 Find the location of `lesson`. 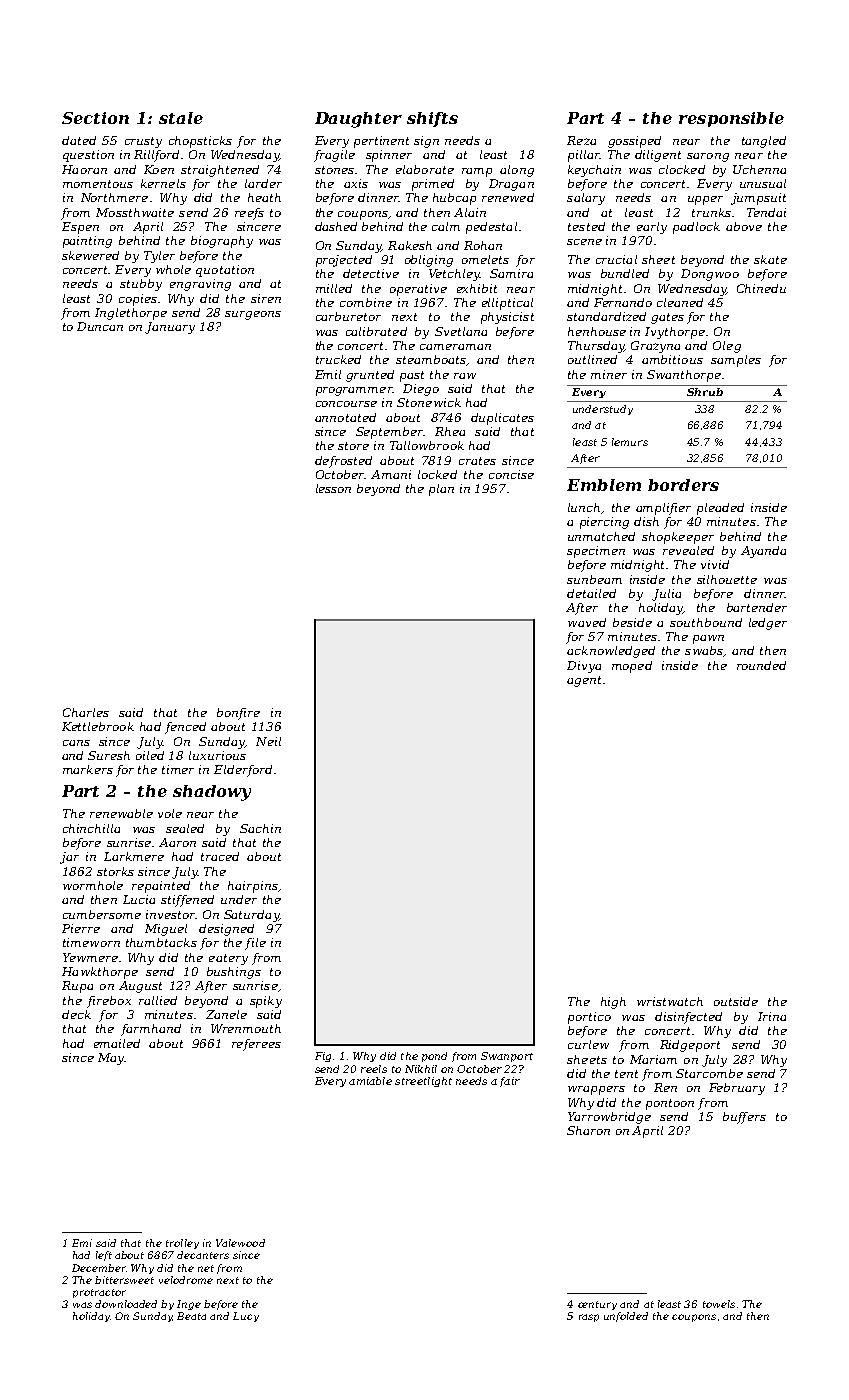

lesson is located at coordinates (333, 488).
